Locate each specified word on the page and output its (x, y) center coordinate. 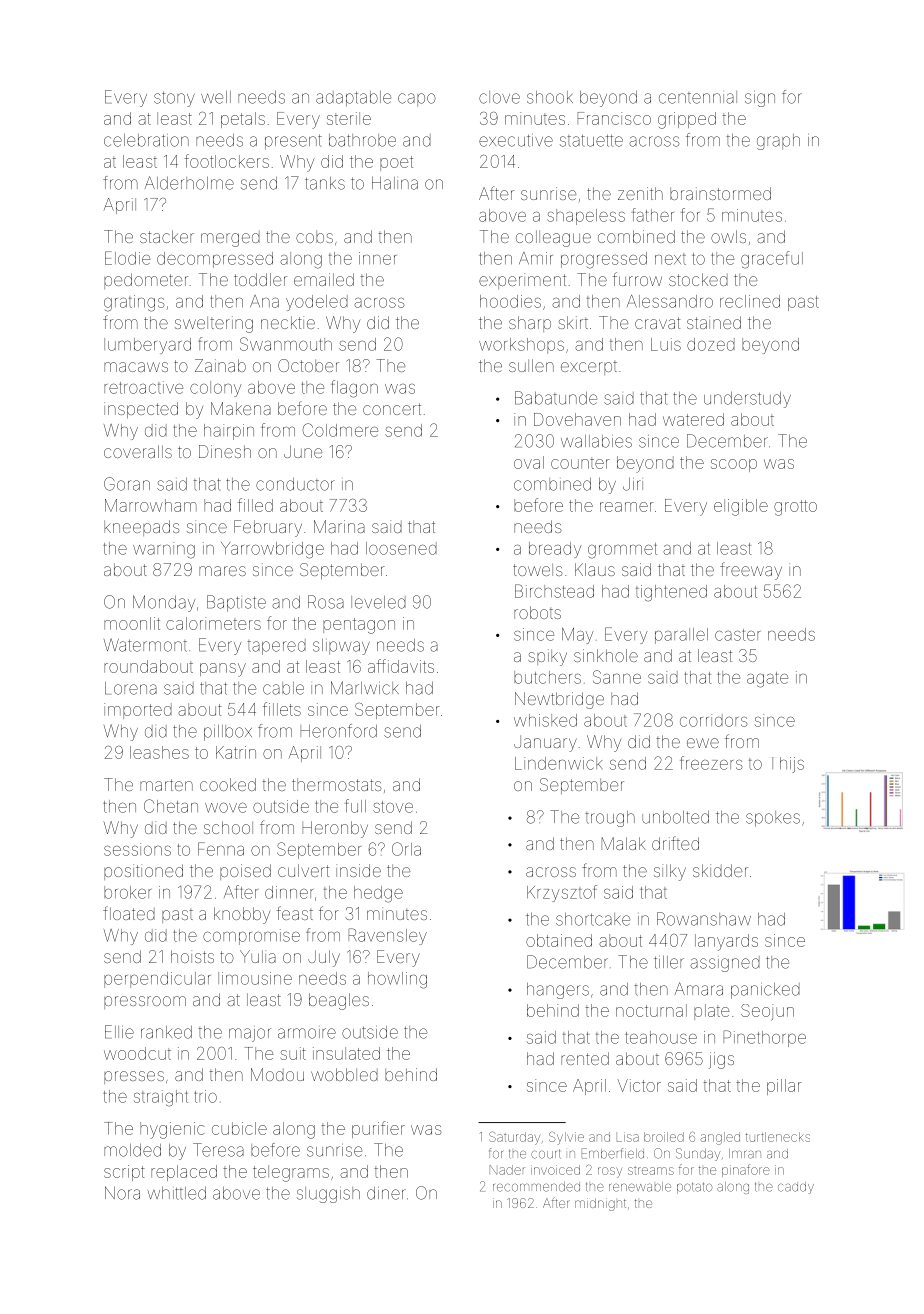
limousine (255, 978)
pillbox (228, 733)
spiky (547, 657)
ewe (703, 743)
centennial (698, 97)
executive (516, 140)
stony (174, 99)
